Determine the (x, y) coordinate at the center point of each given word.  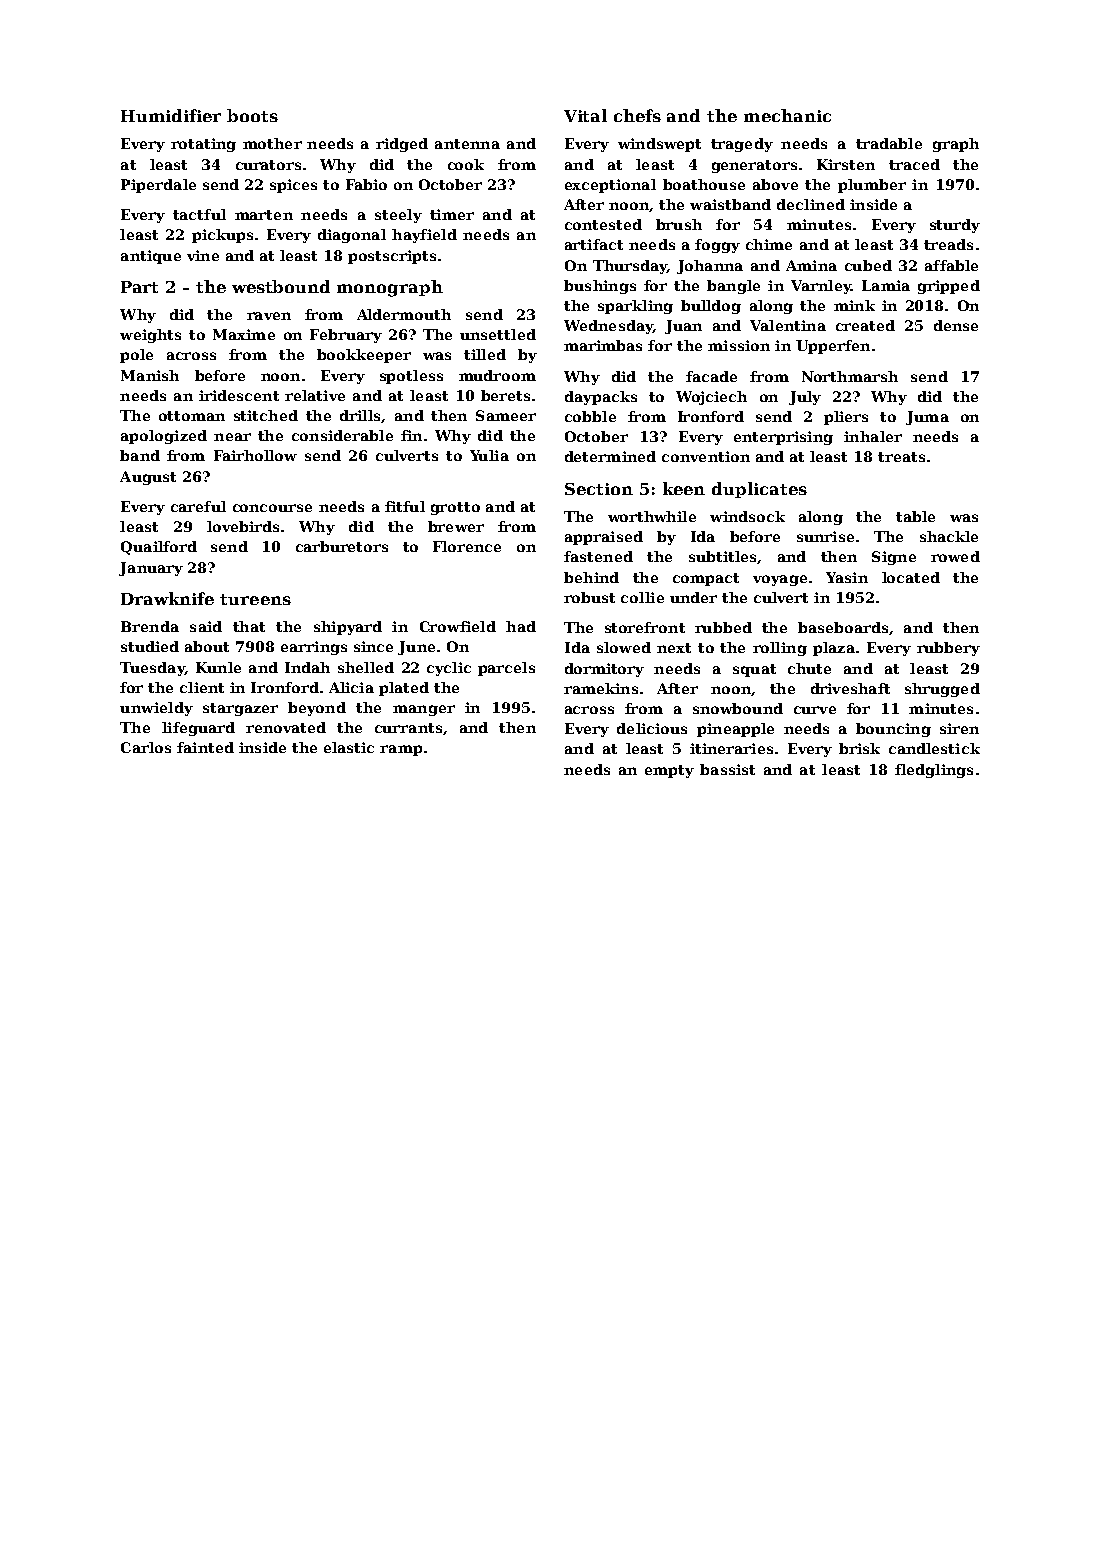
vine (203, 255)
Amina (811, 265)
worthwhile (652, 516)
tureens (255, 599)
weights (150, 336)
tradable (889, 143)
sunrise (825, 536)
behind (591, 577)
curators (268, 165)
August (148, 478)
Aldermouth (404, 314)
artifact (594, 244)
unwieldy (156, 709)
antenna (467, 144)
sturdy (955, 226)
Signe (894, 558)
